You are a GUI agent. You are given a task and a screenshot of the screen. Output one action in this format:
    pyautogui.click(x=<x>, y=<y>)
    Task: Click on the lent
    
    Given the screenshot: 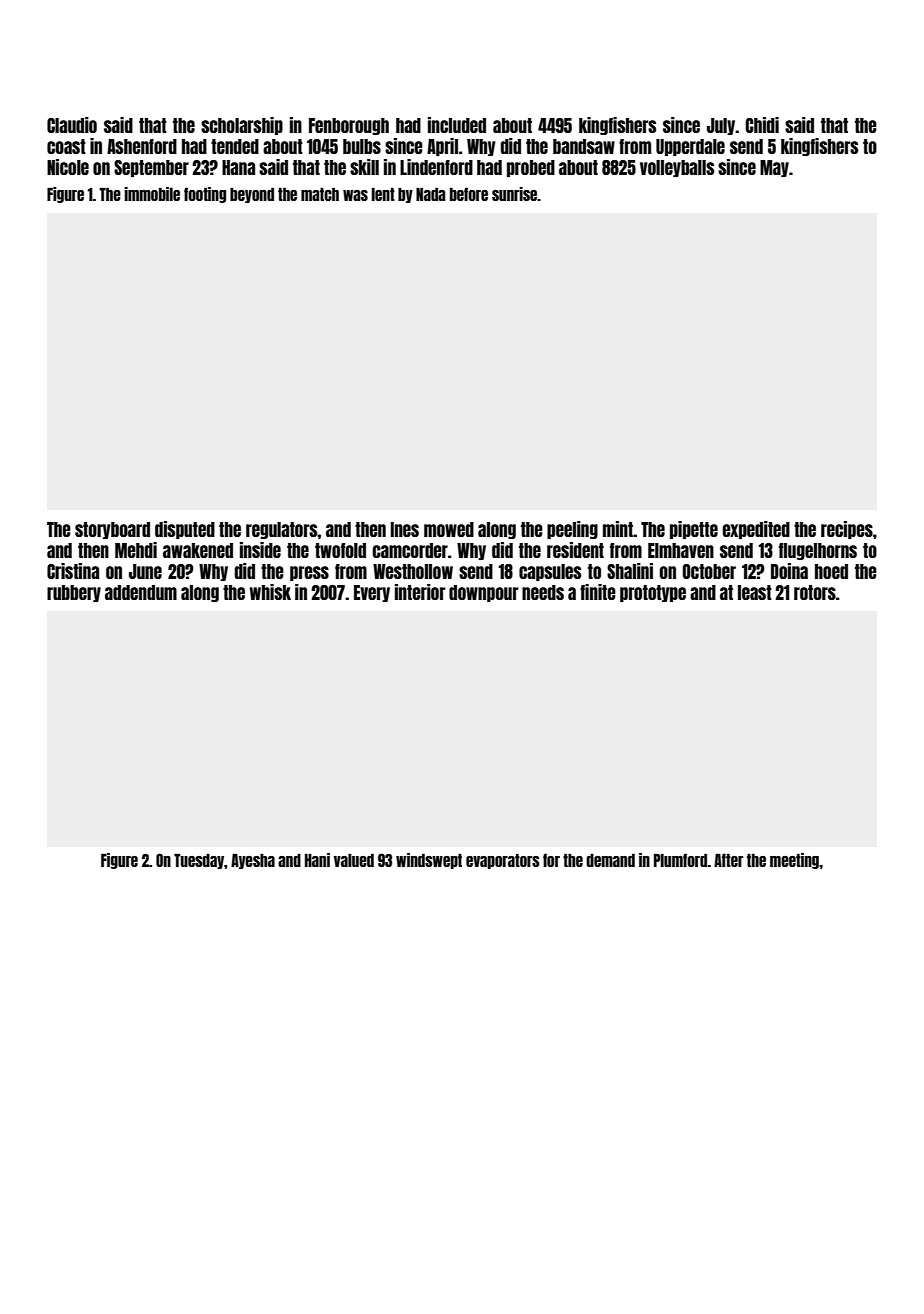 What is the action you would take?
    pyautogui.click(x=383, y=194)
